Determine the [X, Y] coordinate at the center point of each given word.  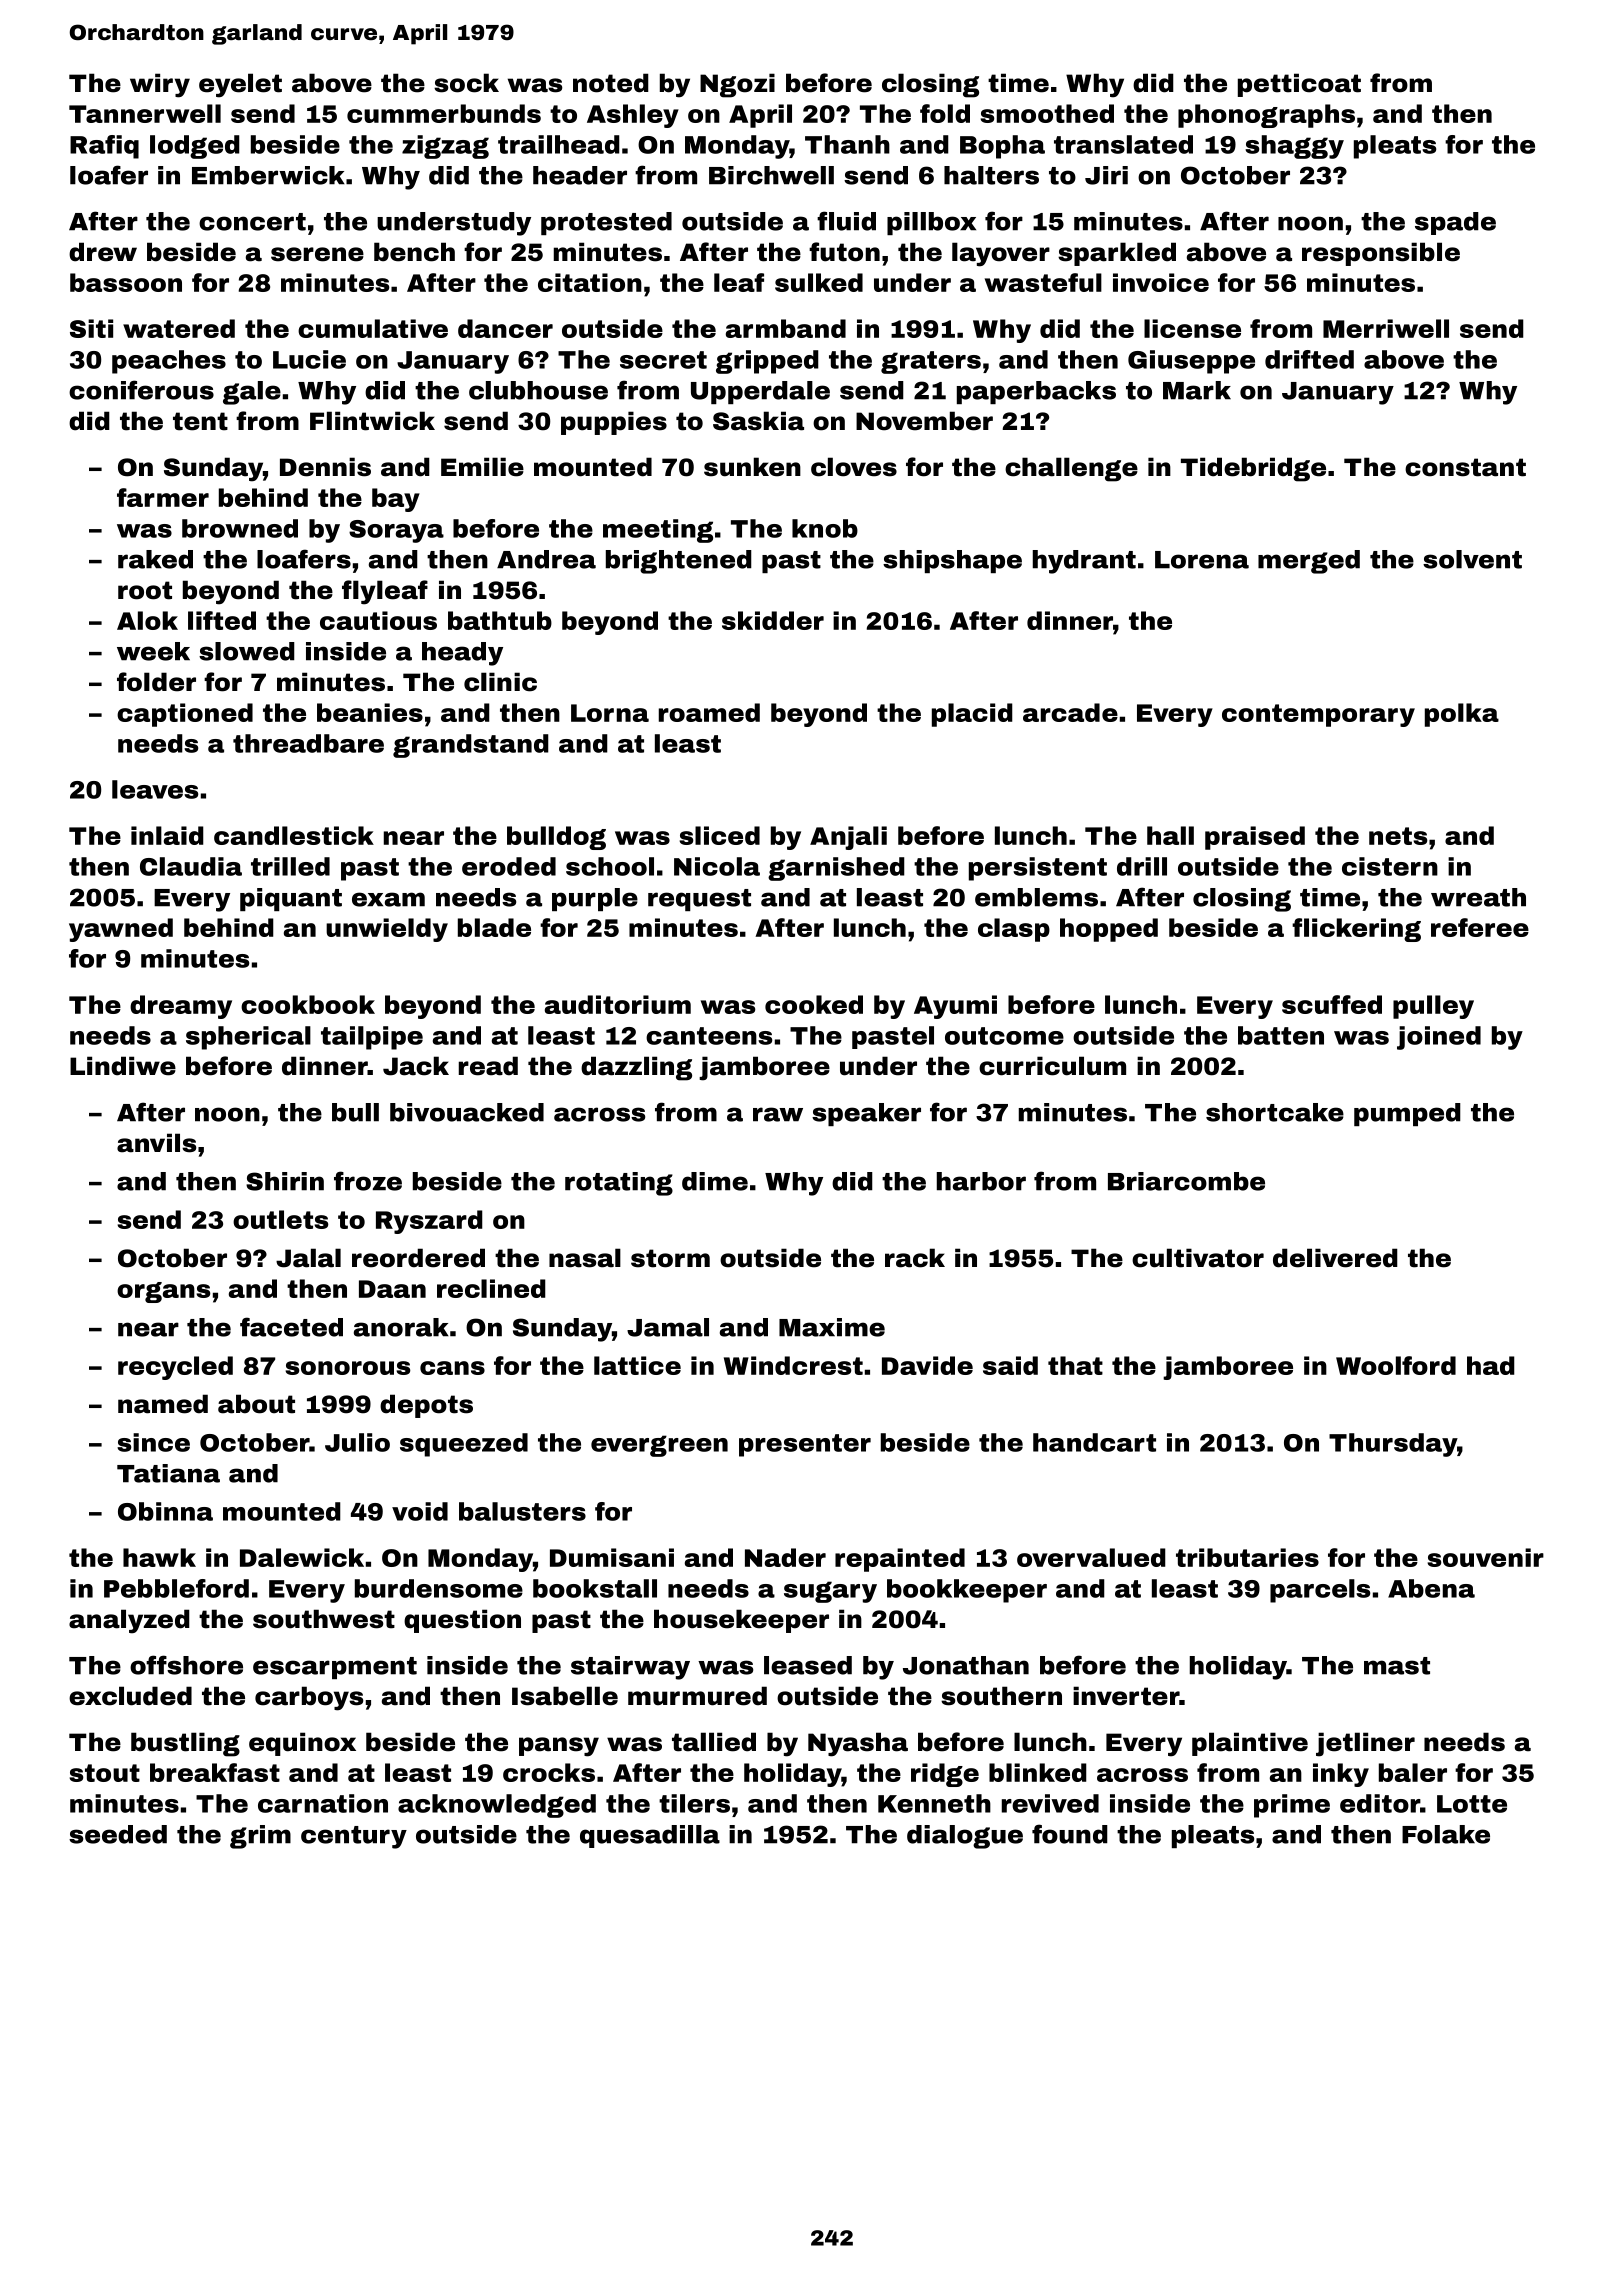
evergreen [659, 1446]
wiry [160, 85]
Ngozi [737, 85]
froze [368, 1181]
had [1491, 1365]
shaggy [1294, 147]
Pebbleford [176, 1588]
